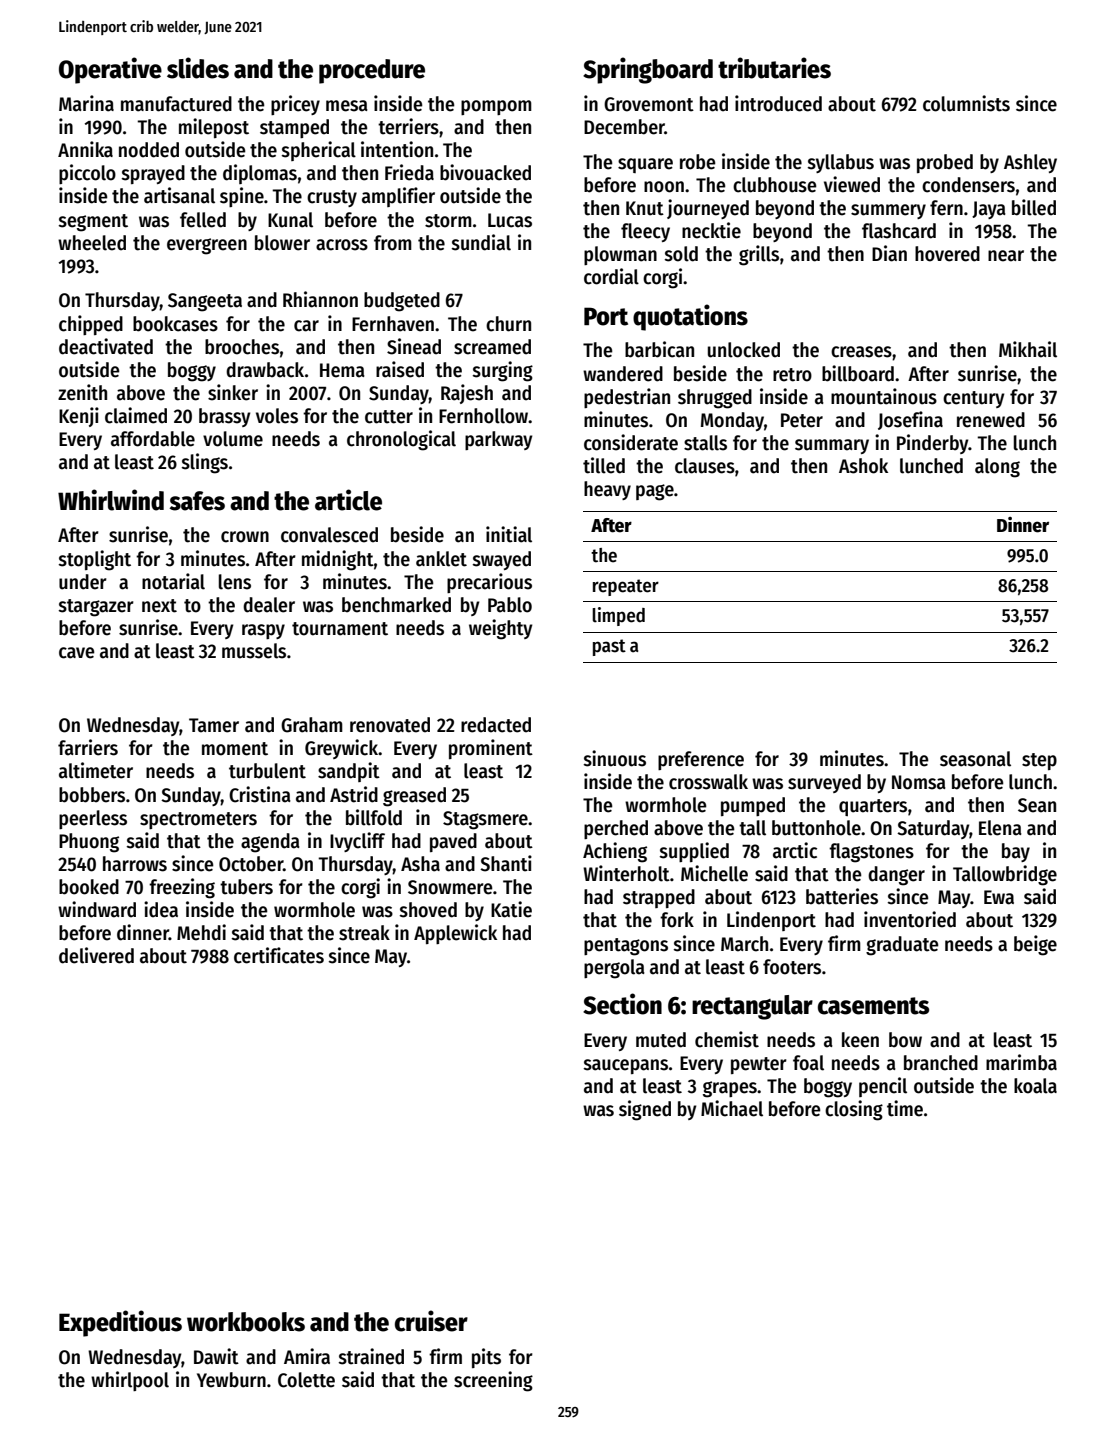 This screenshot has height=1444, width=1116. Describe the element at coordinates (966, 103) in the screenshot. I see `columnists` at that location.
